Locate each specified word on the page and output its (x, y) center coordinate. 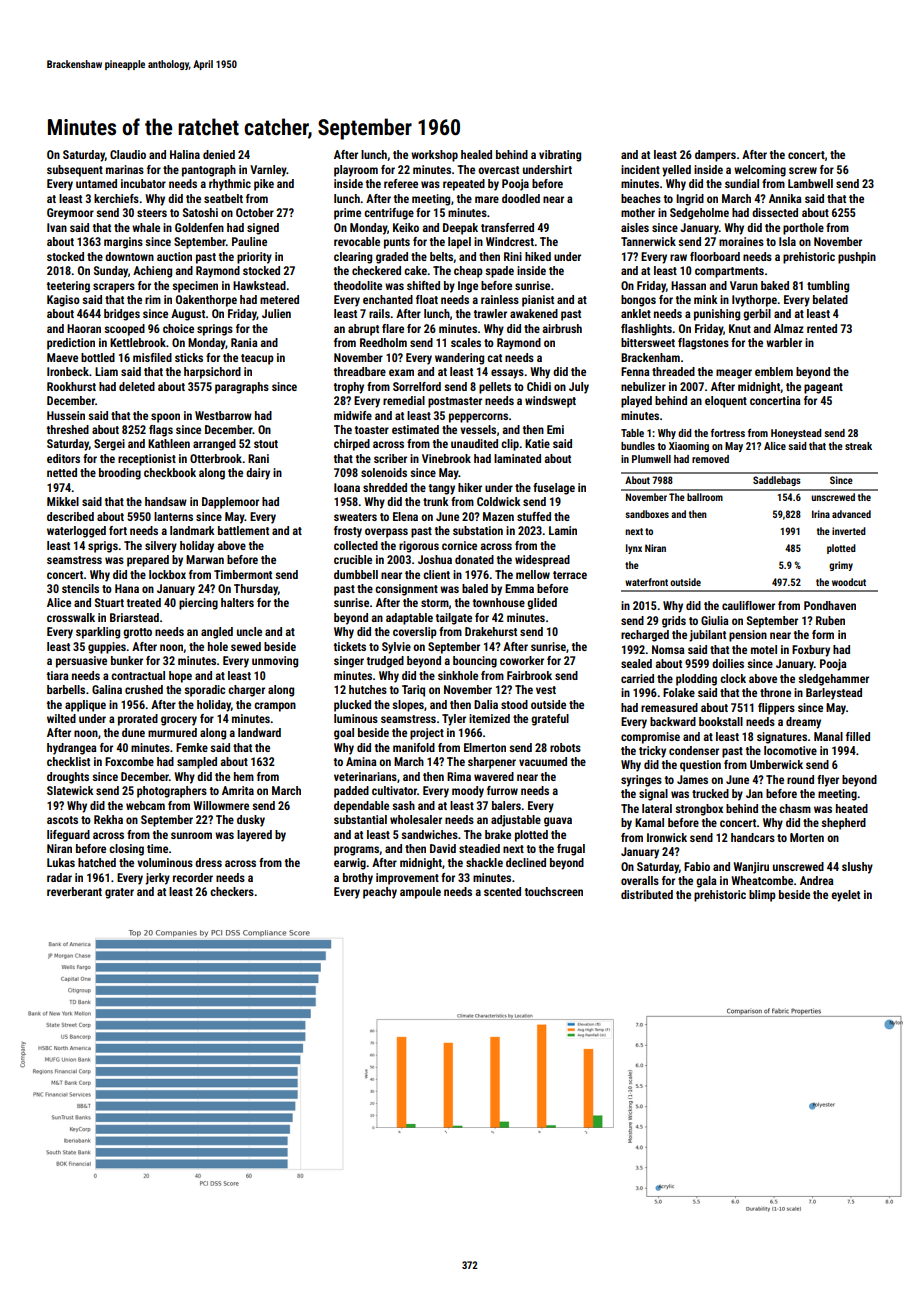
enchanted (388, 299)
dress (208, 862)
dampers (715, 156)
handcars (753, 837)
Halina (185, 154)
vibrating (560, 156)
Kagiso (63, 301)
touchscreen (554, 891)
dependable (361, 807)
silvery (161, 547)
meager (734, 374)
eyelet (845, 896)
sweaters (355, 517)
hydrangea (72, 749)
